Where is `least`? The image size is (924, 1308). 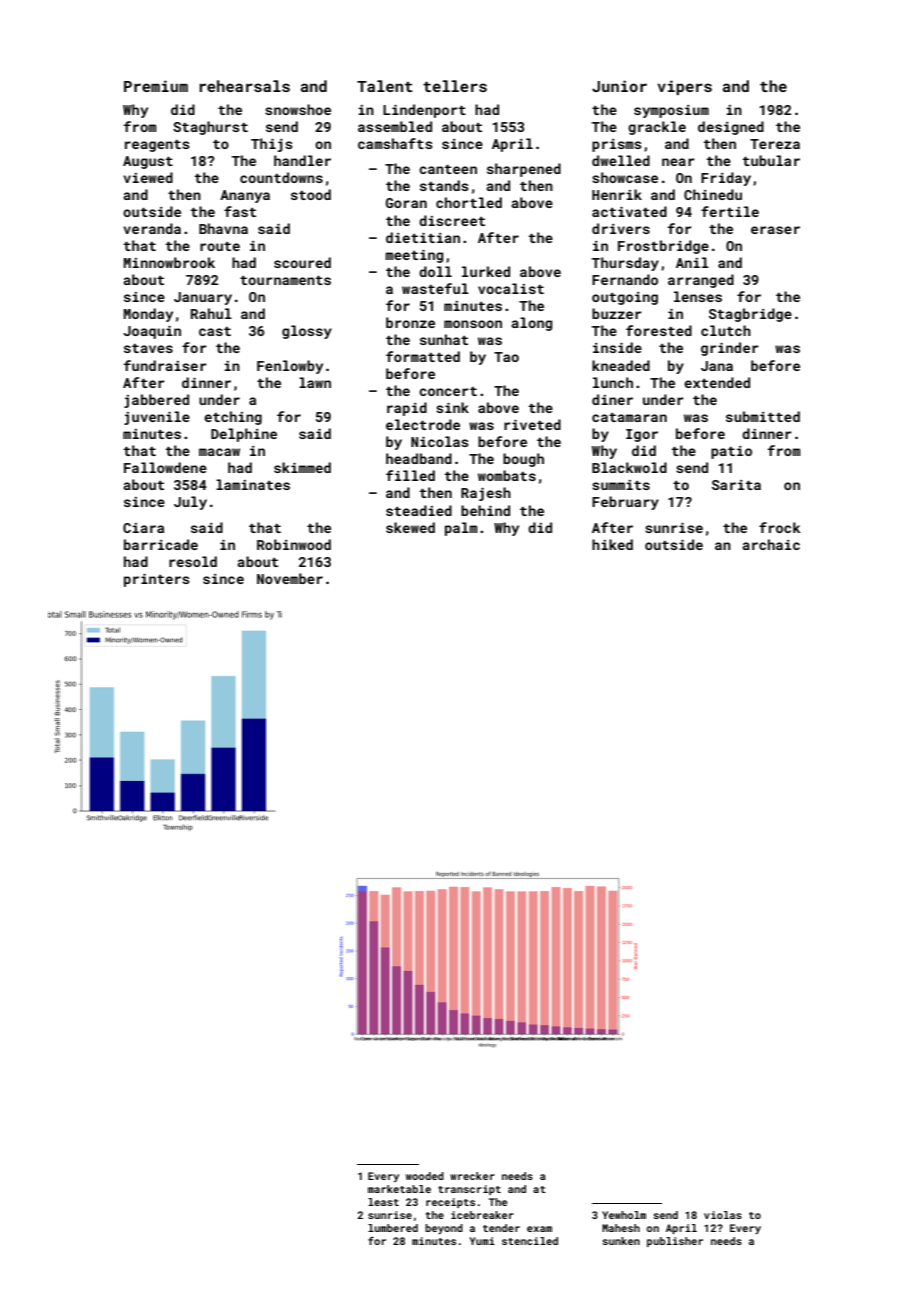 least is located at coordinates (383, 1202).
